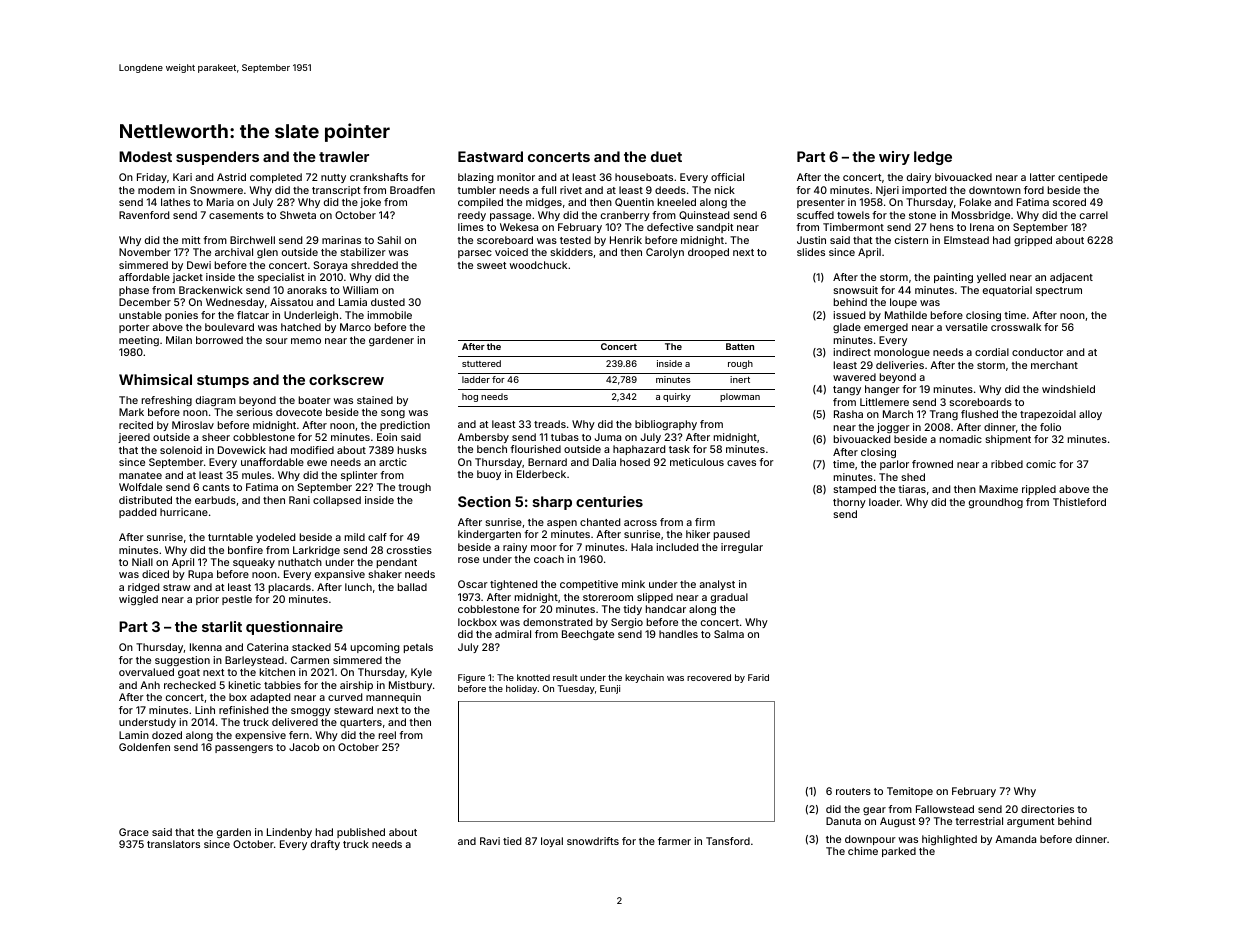  Describe the element at coordinates (490, 156) in the screenshot. I see `Eastward` at that location.
